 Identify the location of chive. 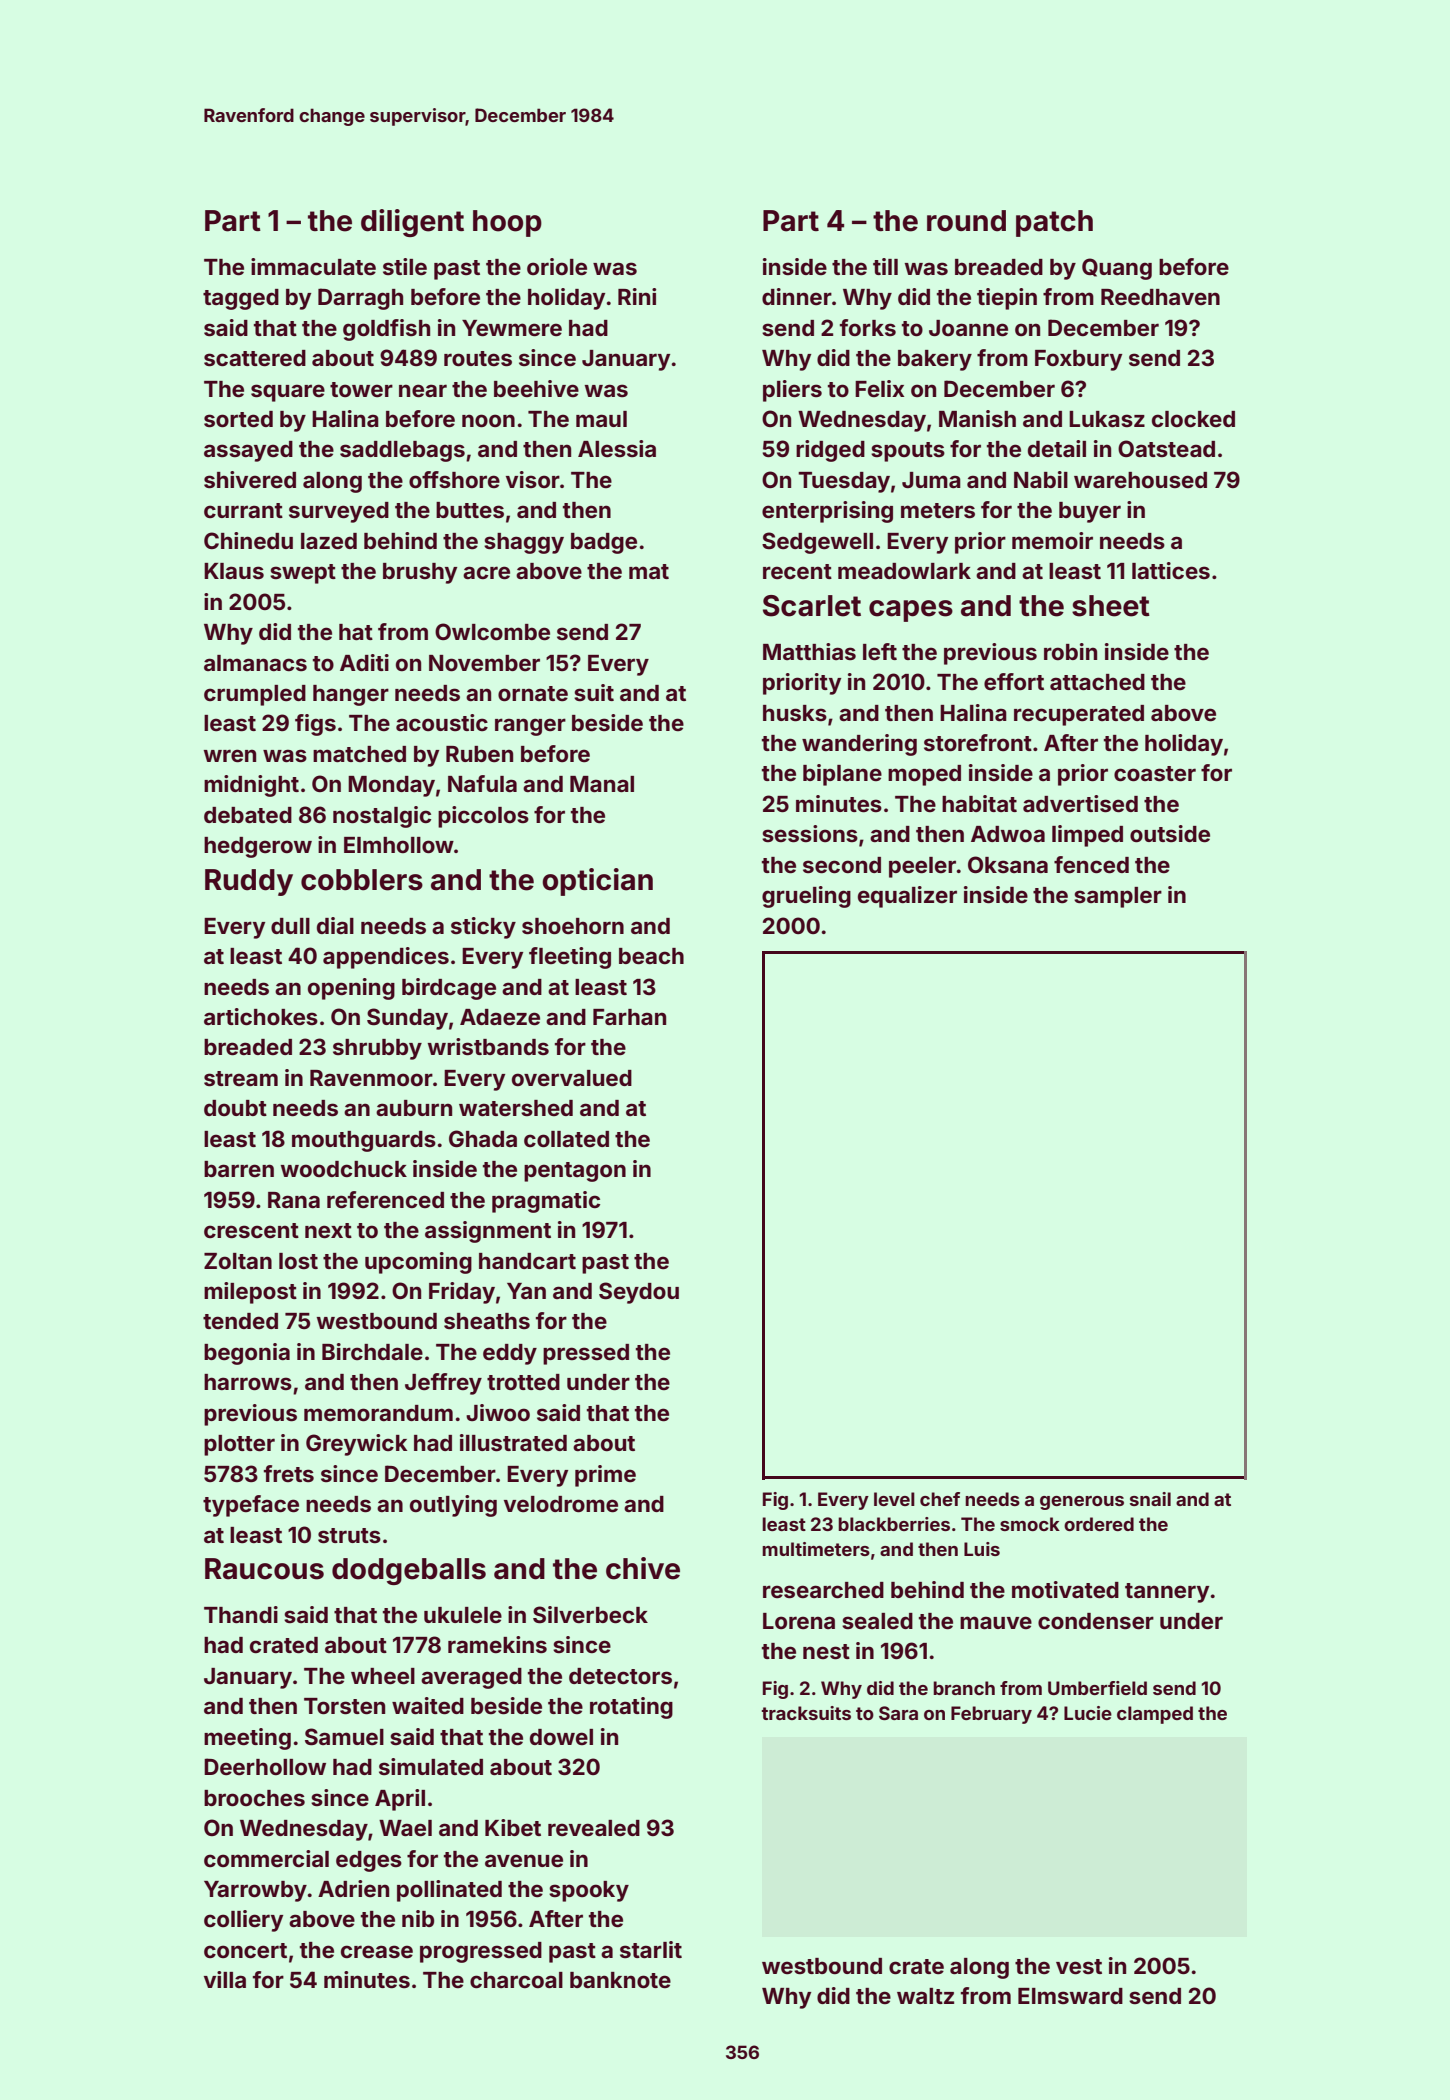
(643, 1568).
